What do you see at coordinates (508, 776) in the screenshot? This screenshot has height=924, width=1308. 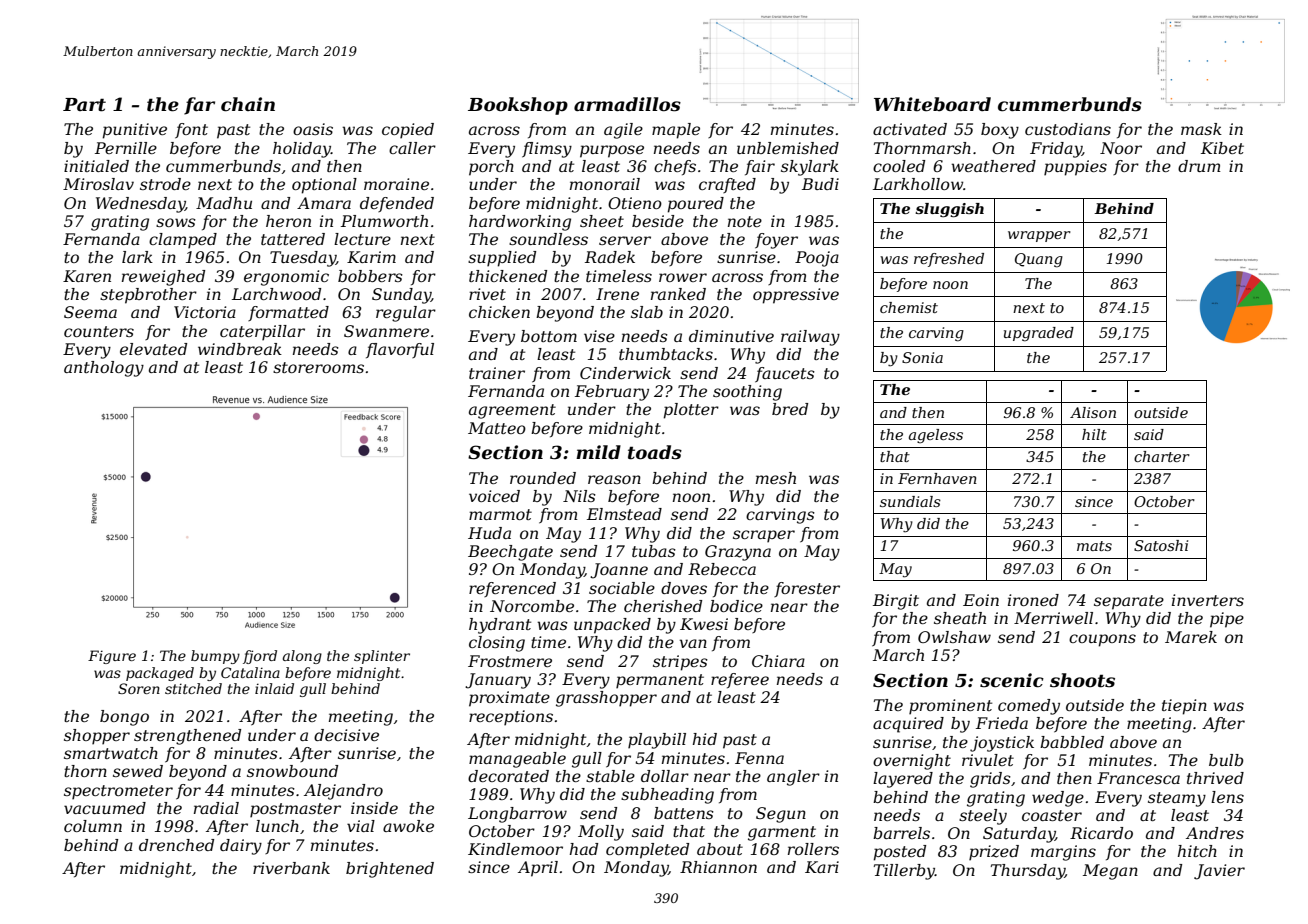 I see `decorated` at bounding box center [508, 776].
